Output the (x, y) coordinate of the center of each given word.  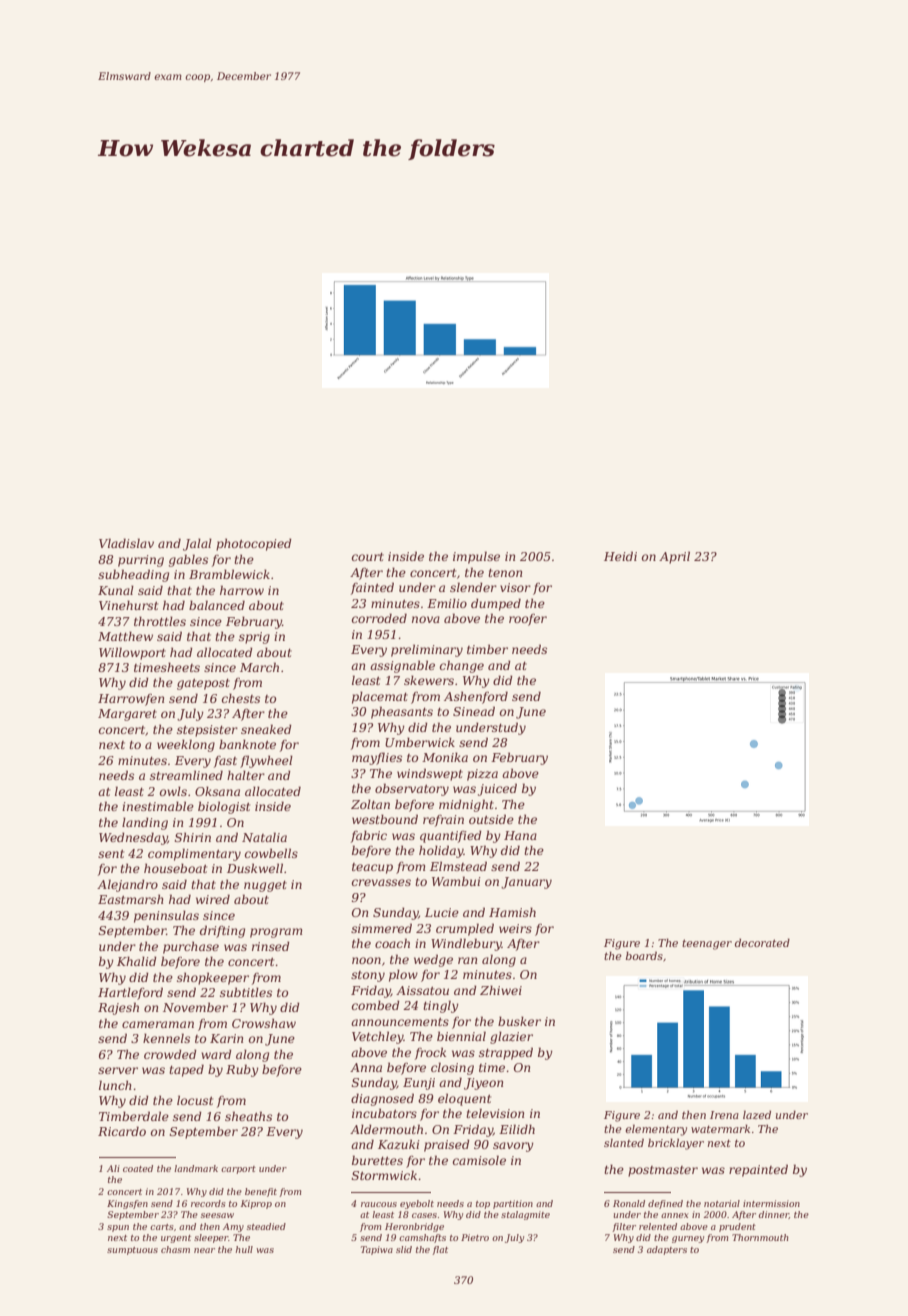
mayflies (377, 758)
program (276, 933)
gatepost (203, 684)
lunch (115, 1085)
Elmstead (458, 866)
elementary (656, 1130)
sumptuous (132, 1251)
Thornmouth (760, 1237)
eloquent (464, 1099)
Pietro (475, 1237)
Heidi (620, 556)
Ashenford (476, 697)
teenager (707, 944)
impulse (476, 557)
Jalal (197, 544)
